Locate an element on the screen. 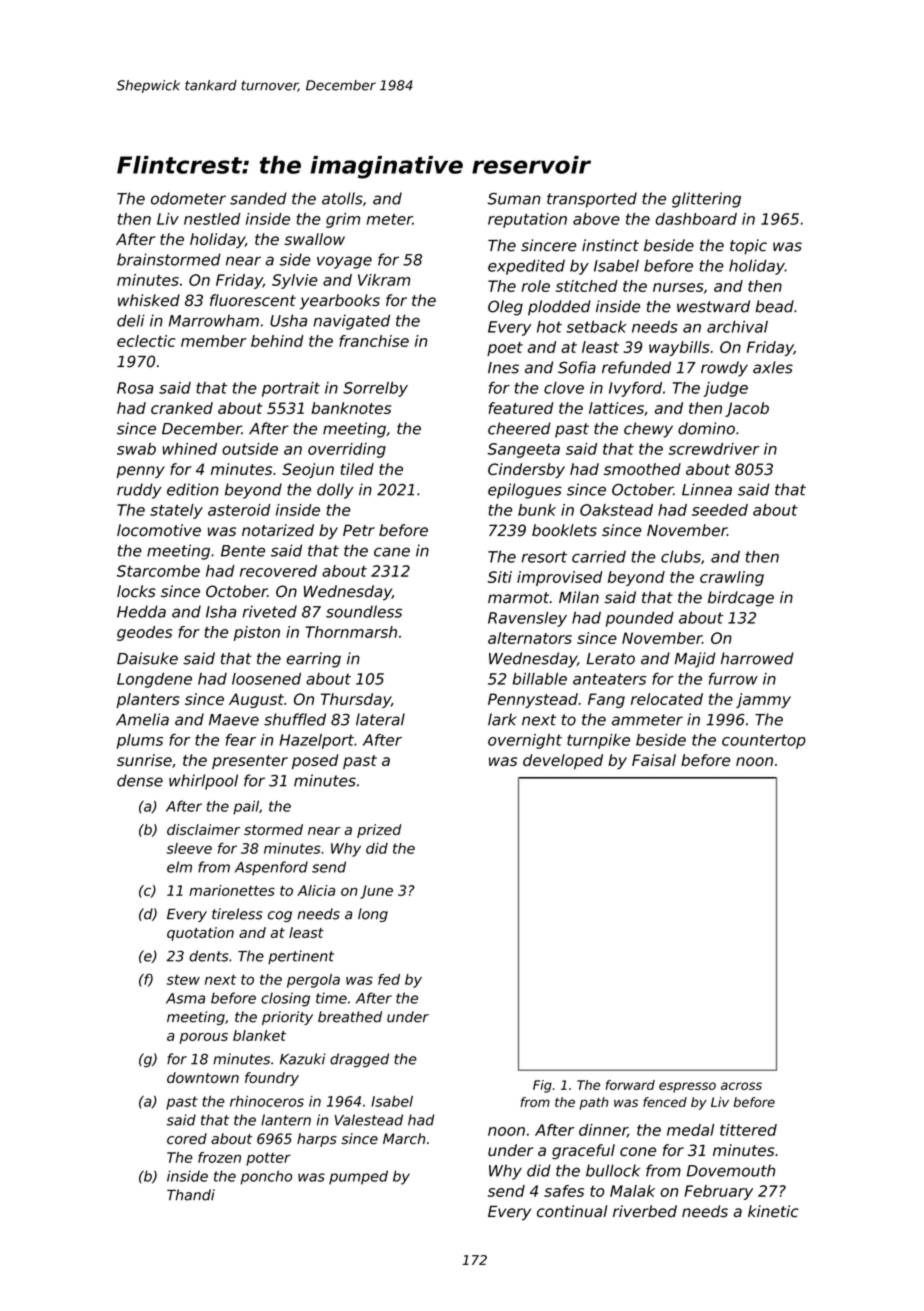 The width and height of the screenshot is (924, 1311). glittering is located at coordinates (706, 200).
